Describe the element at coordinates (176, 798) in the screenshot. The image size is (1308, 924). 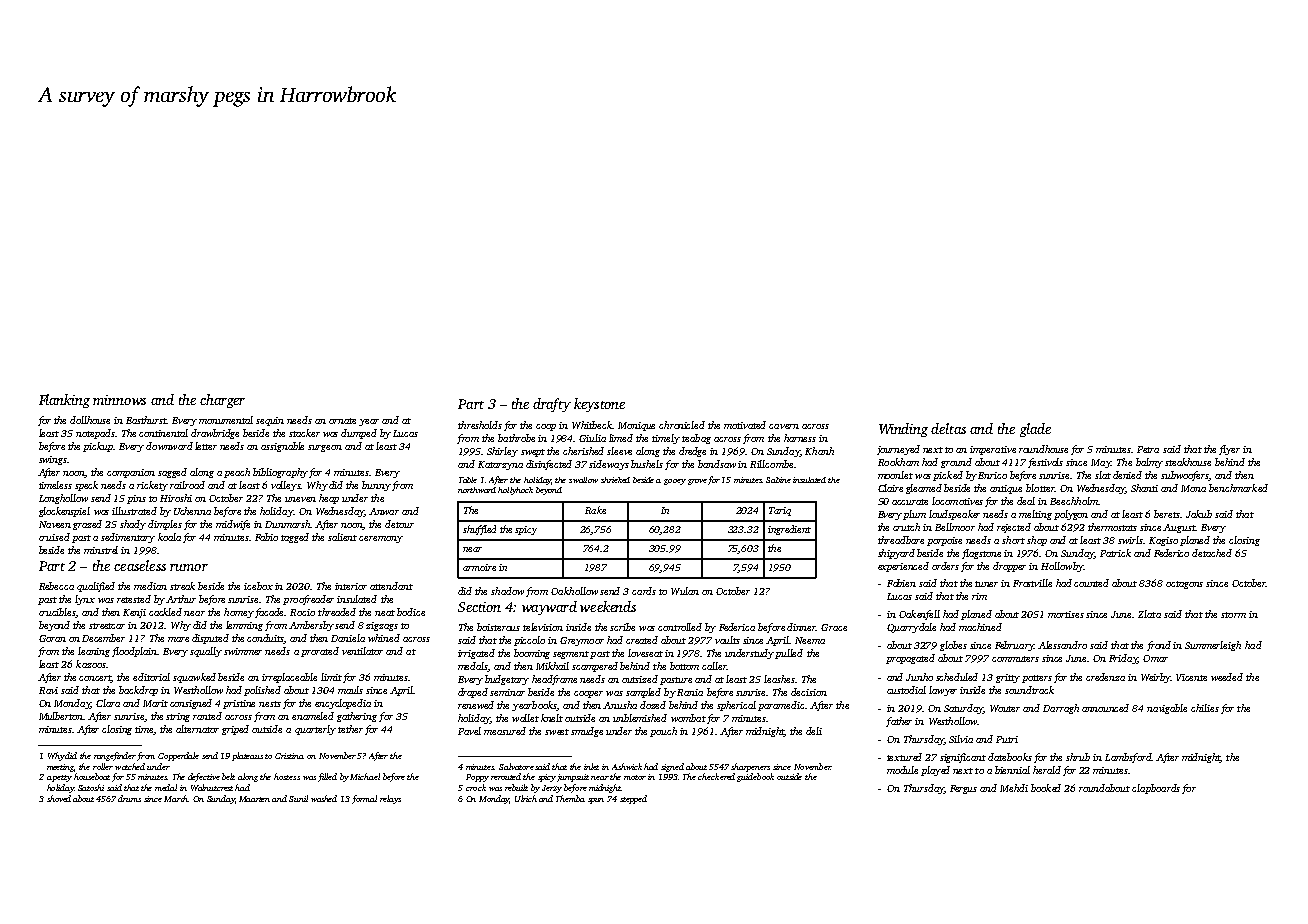
I see `March` at that location.
